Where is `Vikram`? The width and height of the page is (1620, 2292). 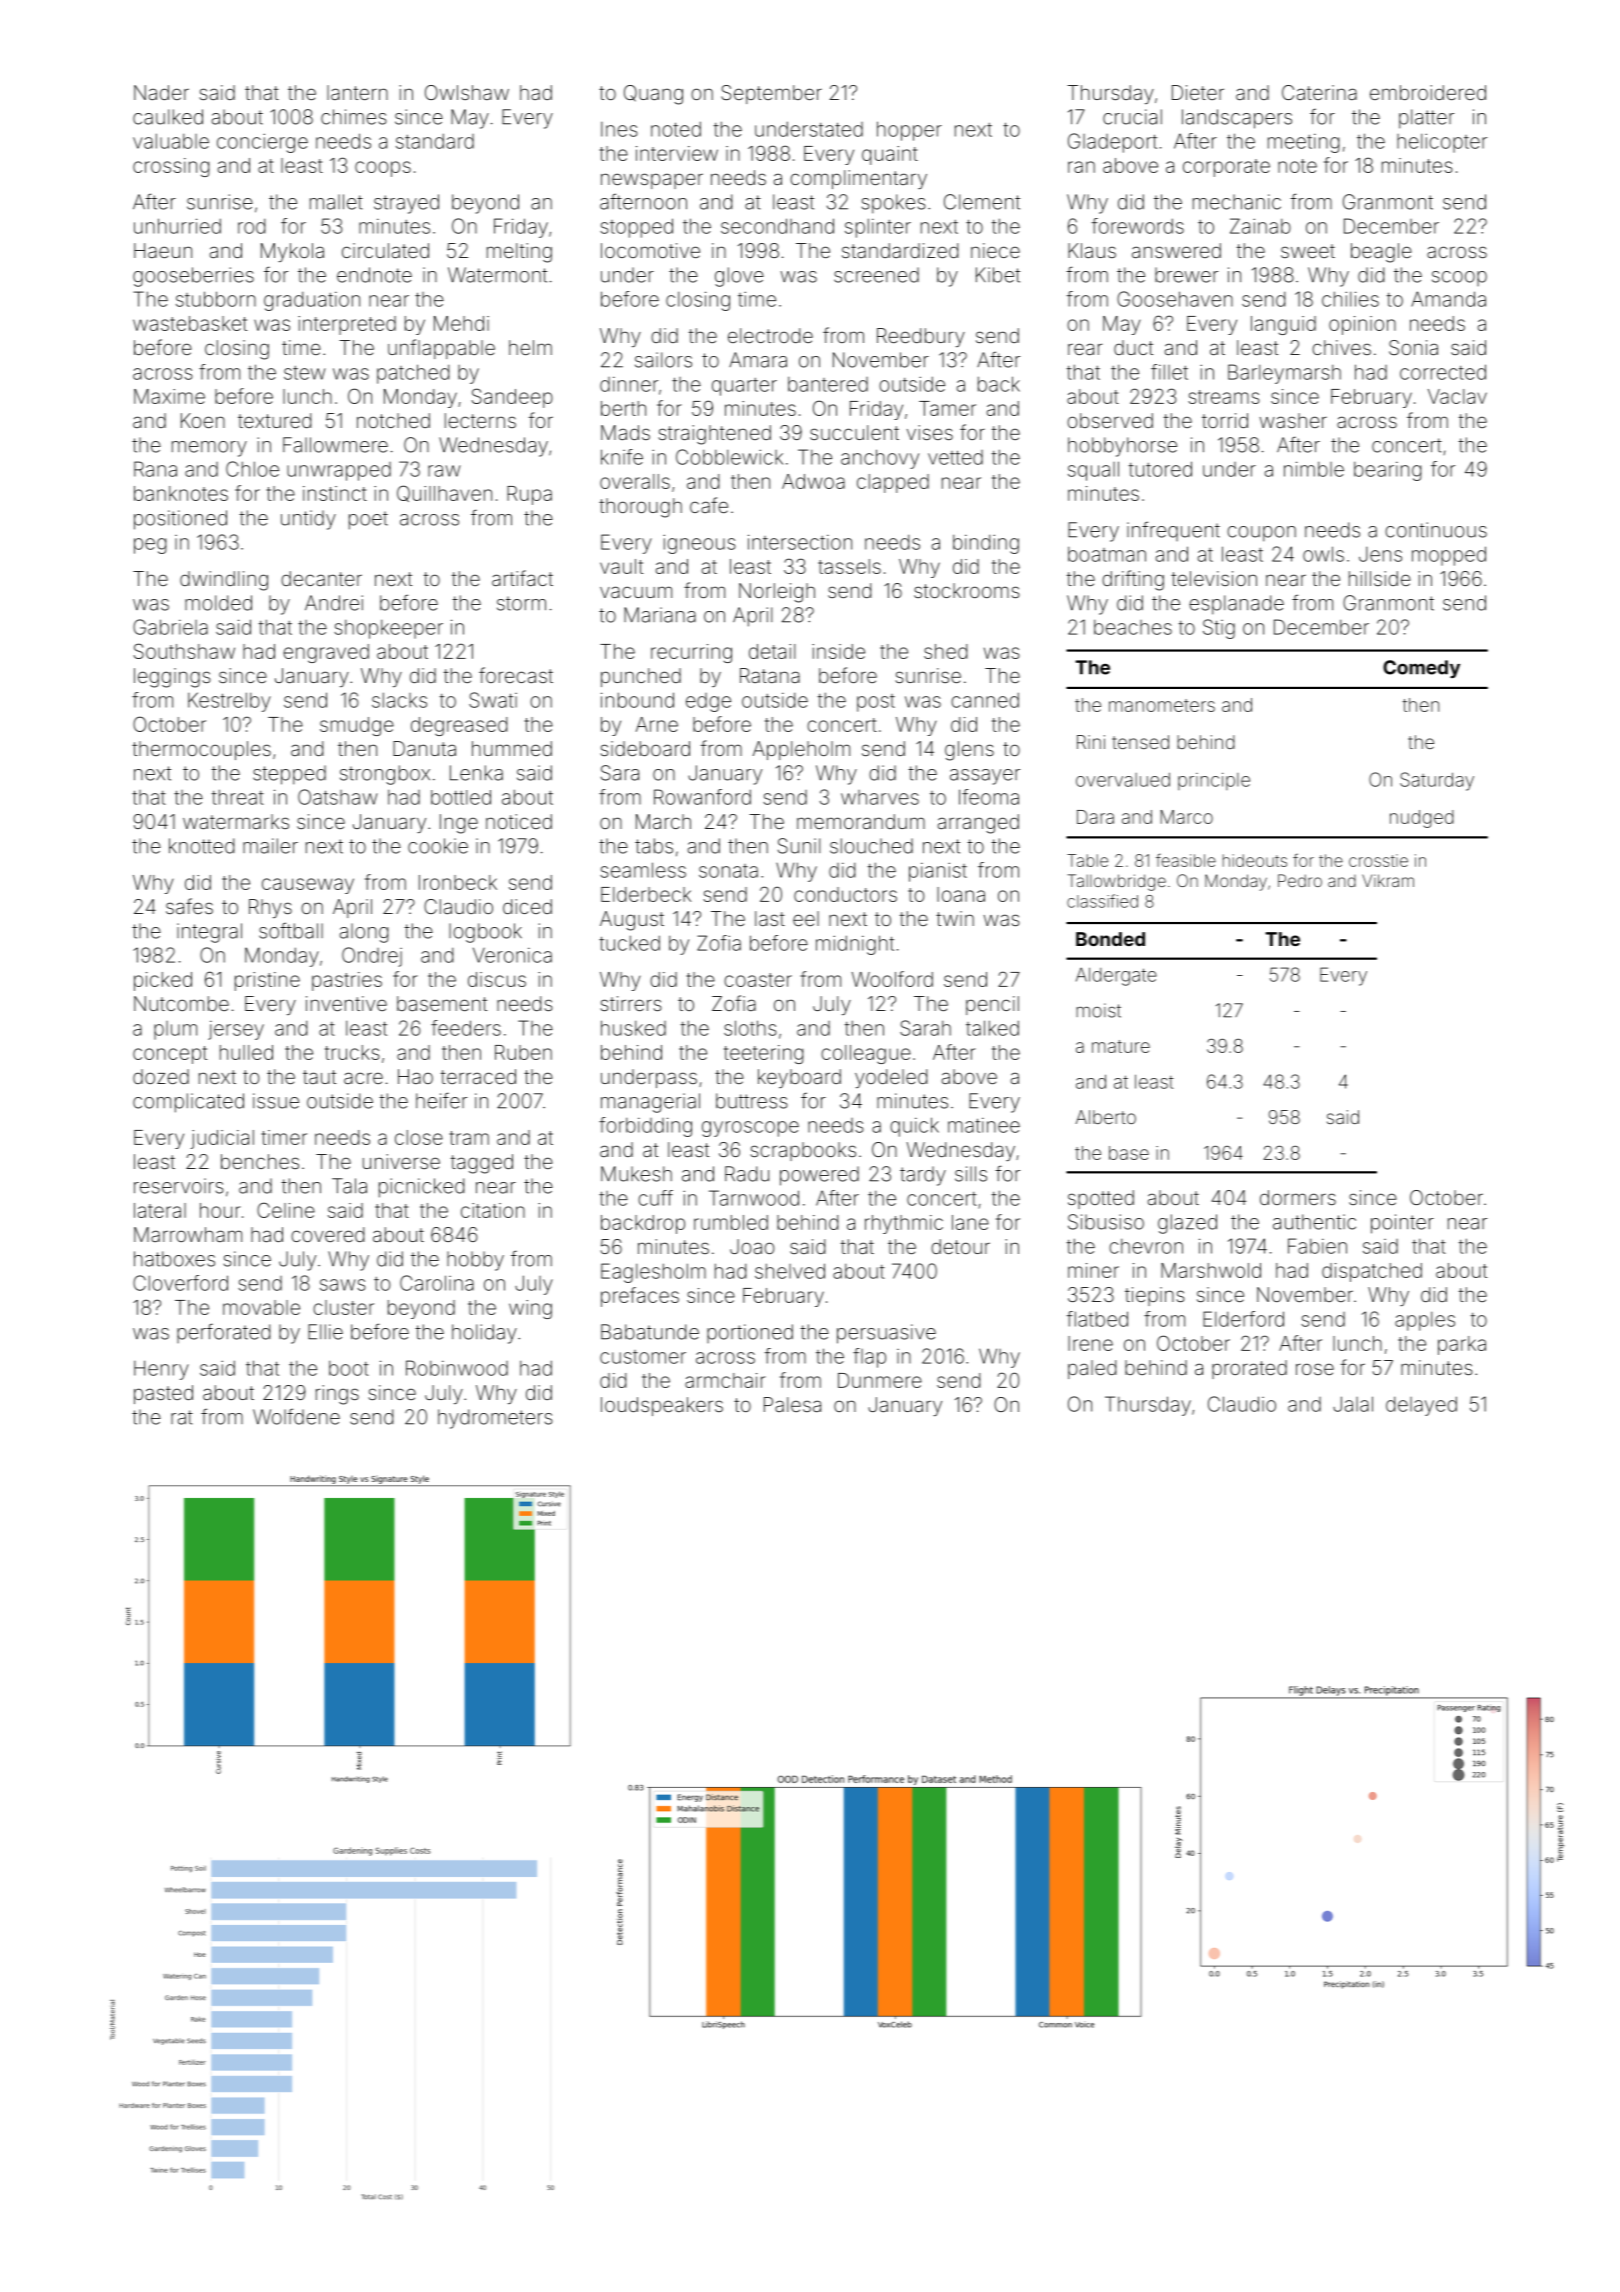 Vikram is located at coordinates (1388, 880).
